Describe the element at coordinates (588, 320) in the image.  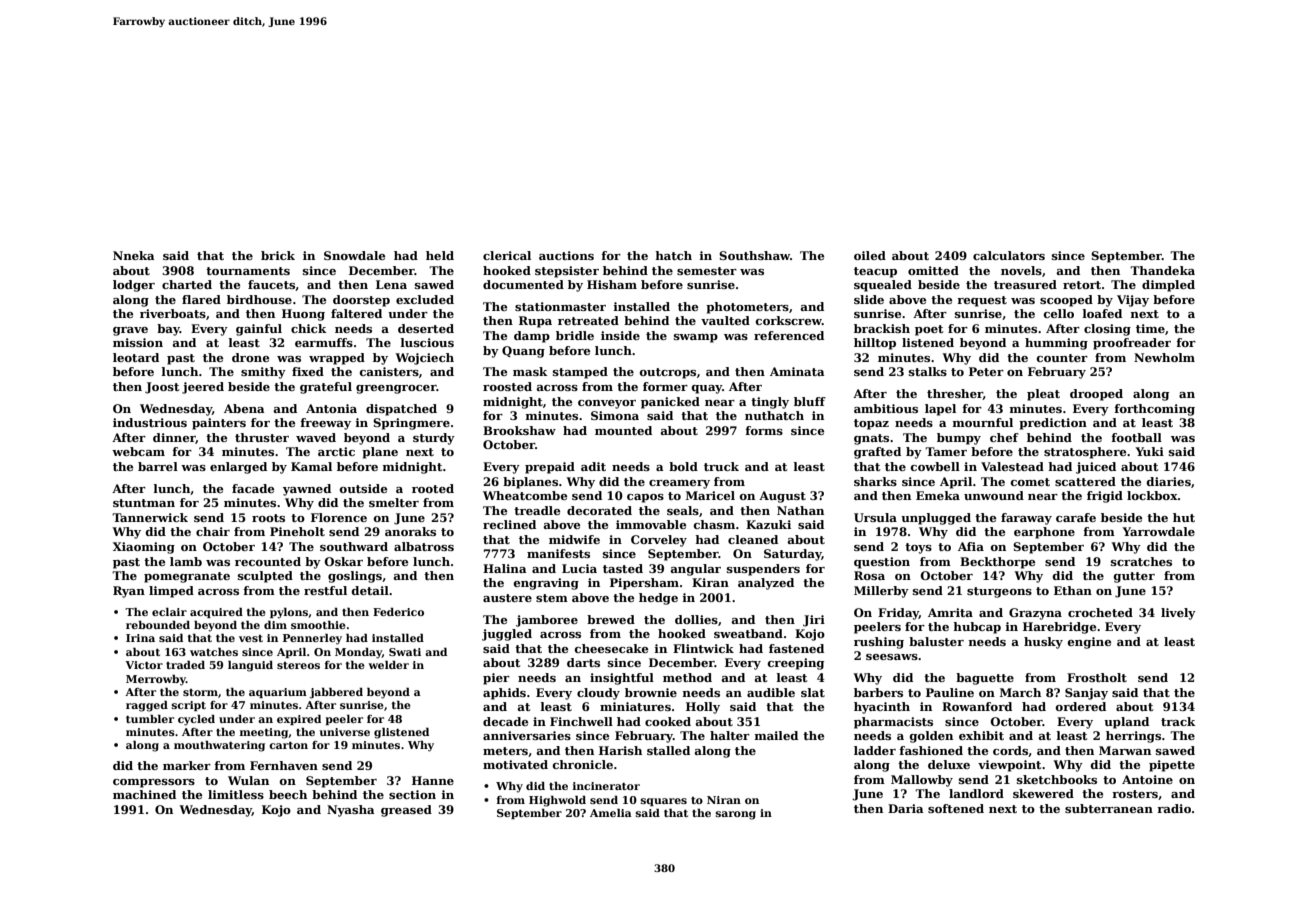
I see `retreated` at that location.
